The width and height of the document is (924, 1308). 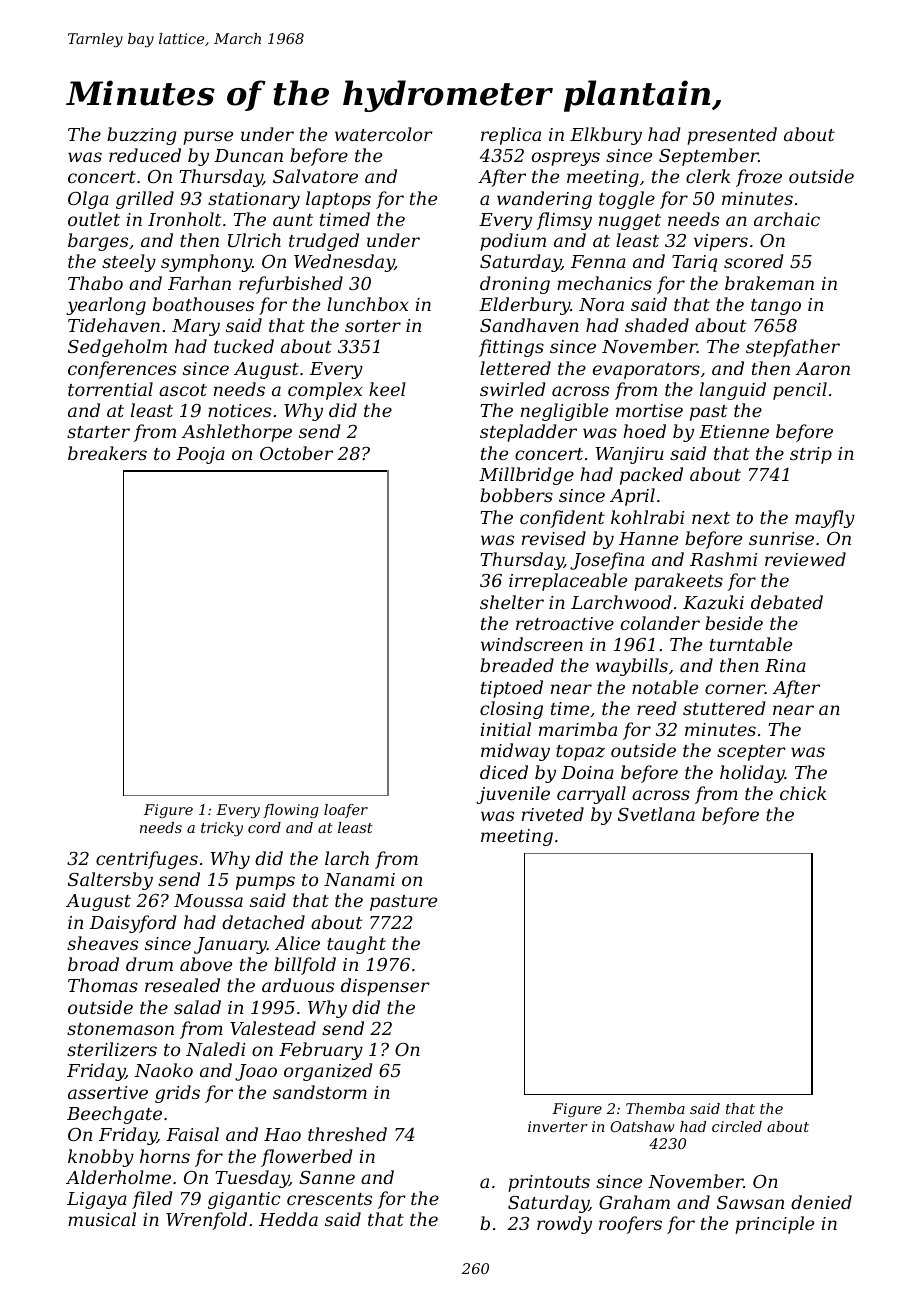 I want to click on rowdy, so click(x=564, y=1225).
